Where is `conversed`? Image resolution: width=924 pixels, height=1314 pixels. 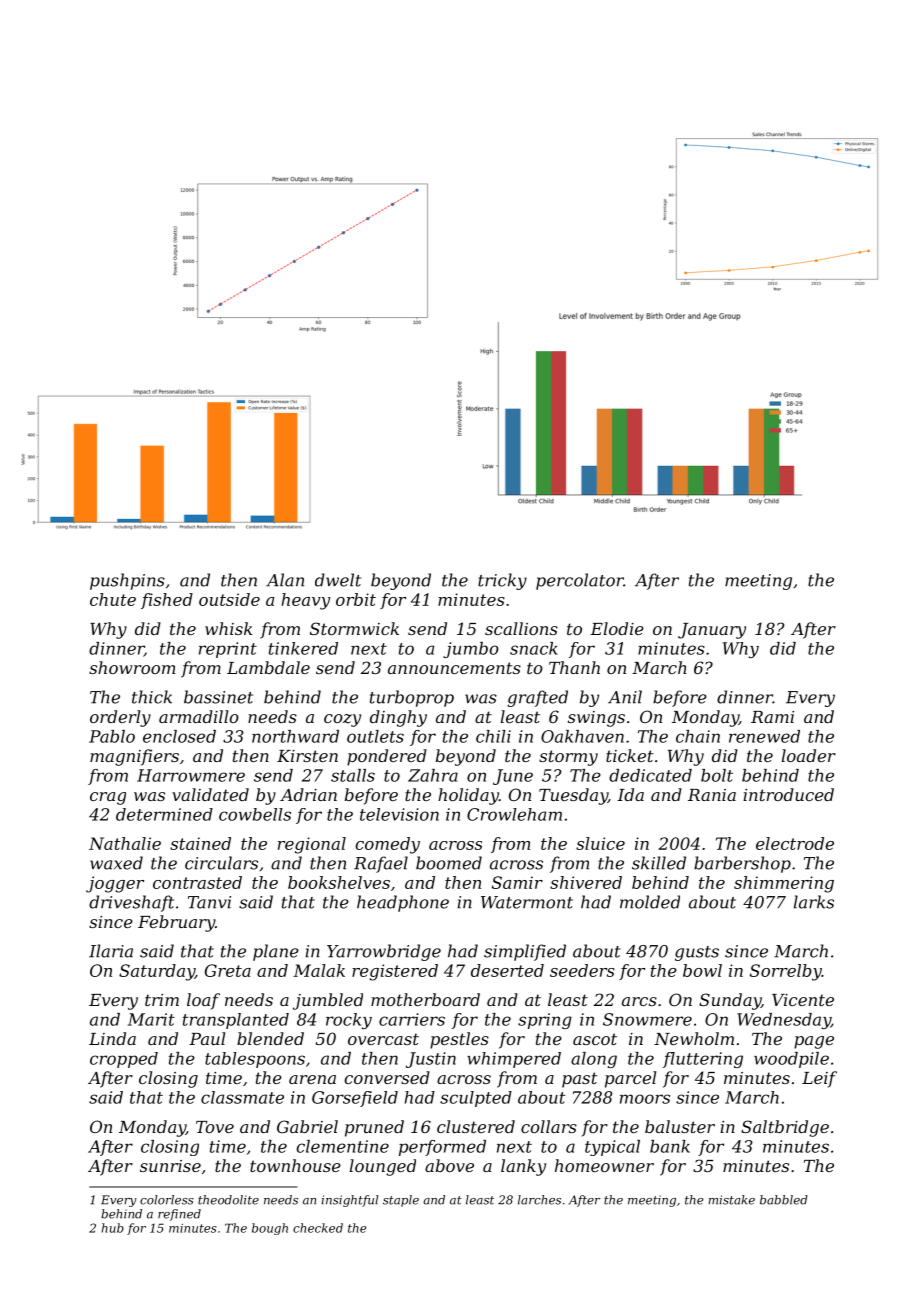
conversed is located at coordinates (387, 1077).
